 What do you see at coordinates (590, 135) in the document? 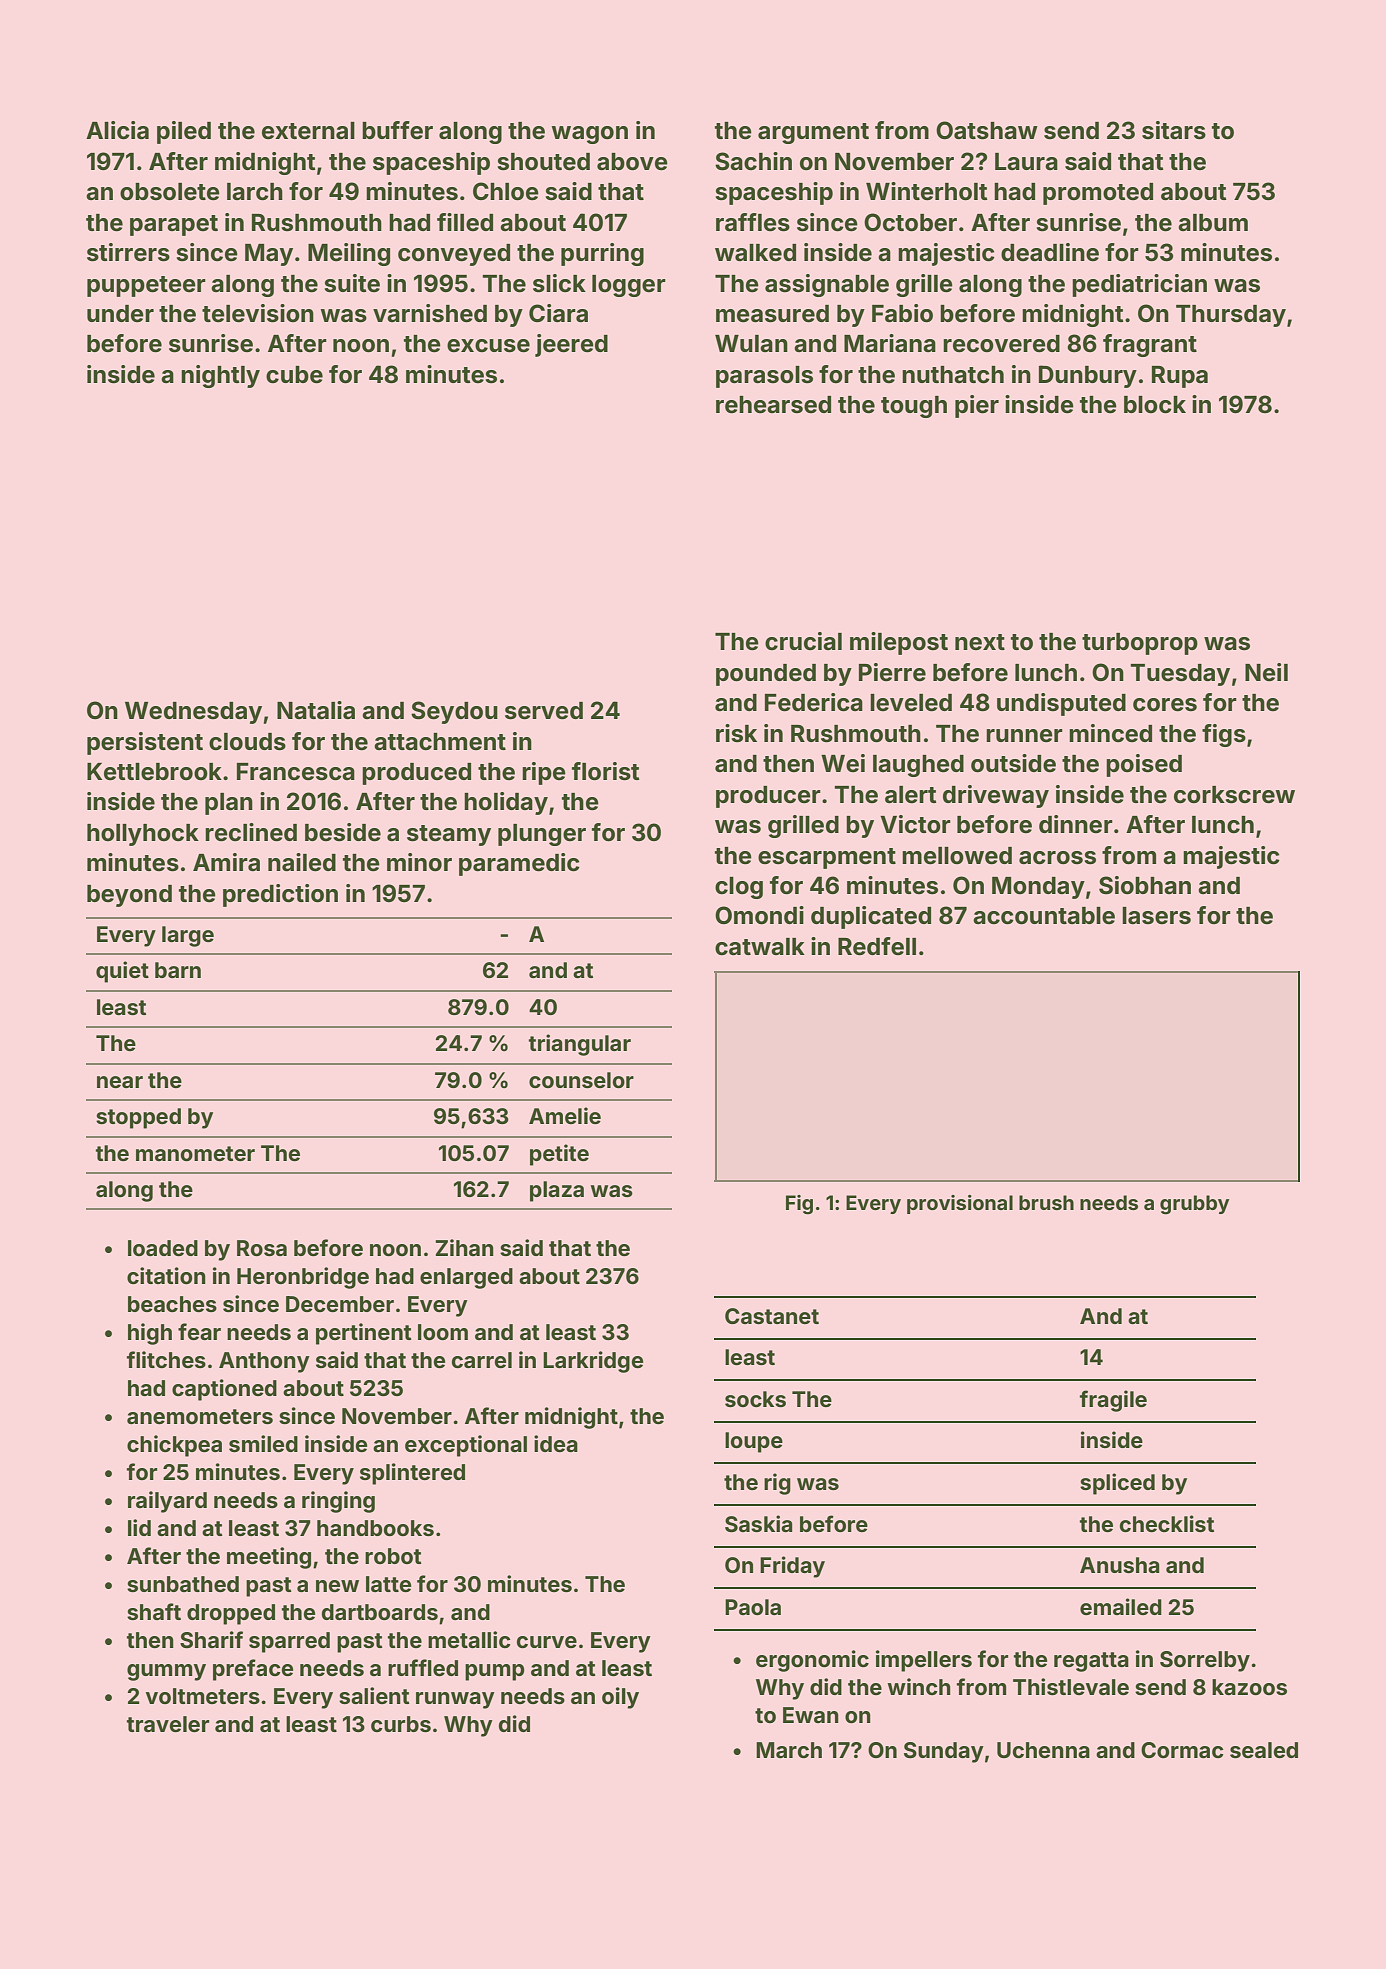
I see `wagon` at bounding box center [590, 135].
